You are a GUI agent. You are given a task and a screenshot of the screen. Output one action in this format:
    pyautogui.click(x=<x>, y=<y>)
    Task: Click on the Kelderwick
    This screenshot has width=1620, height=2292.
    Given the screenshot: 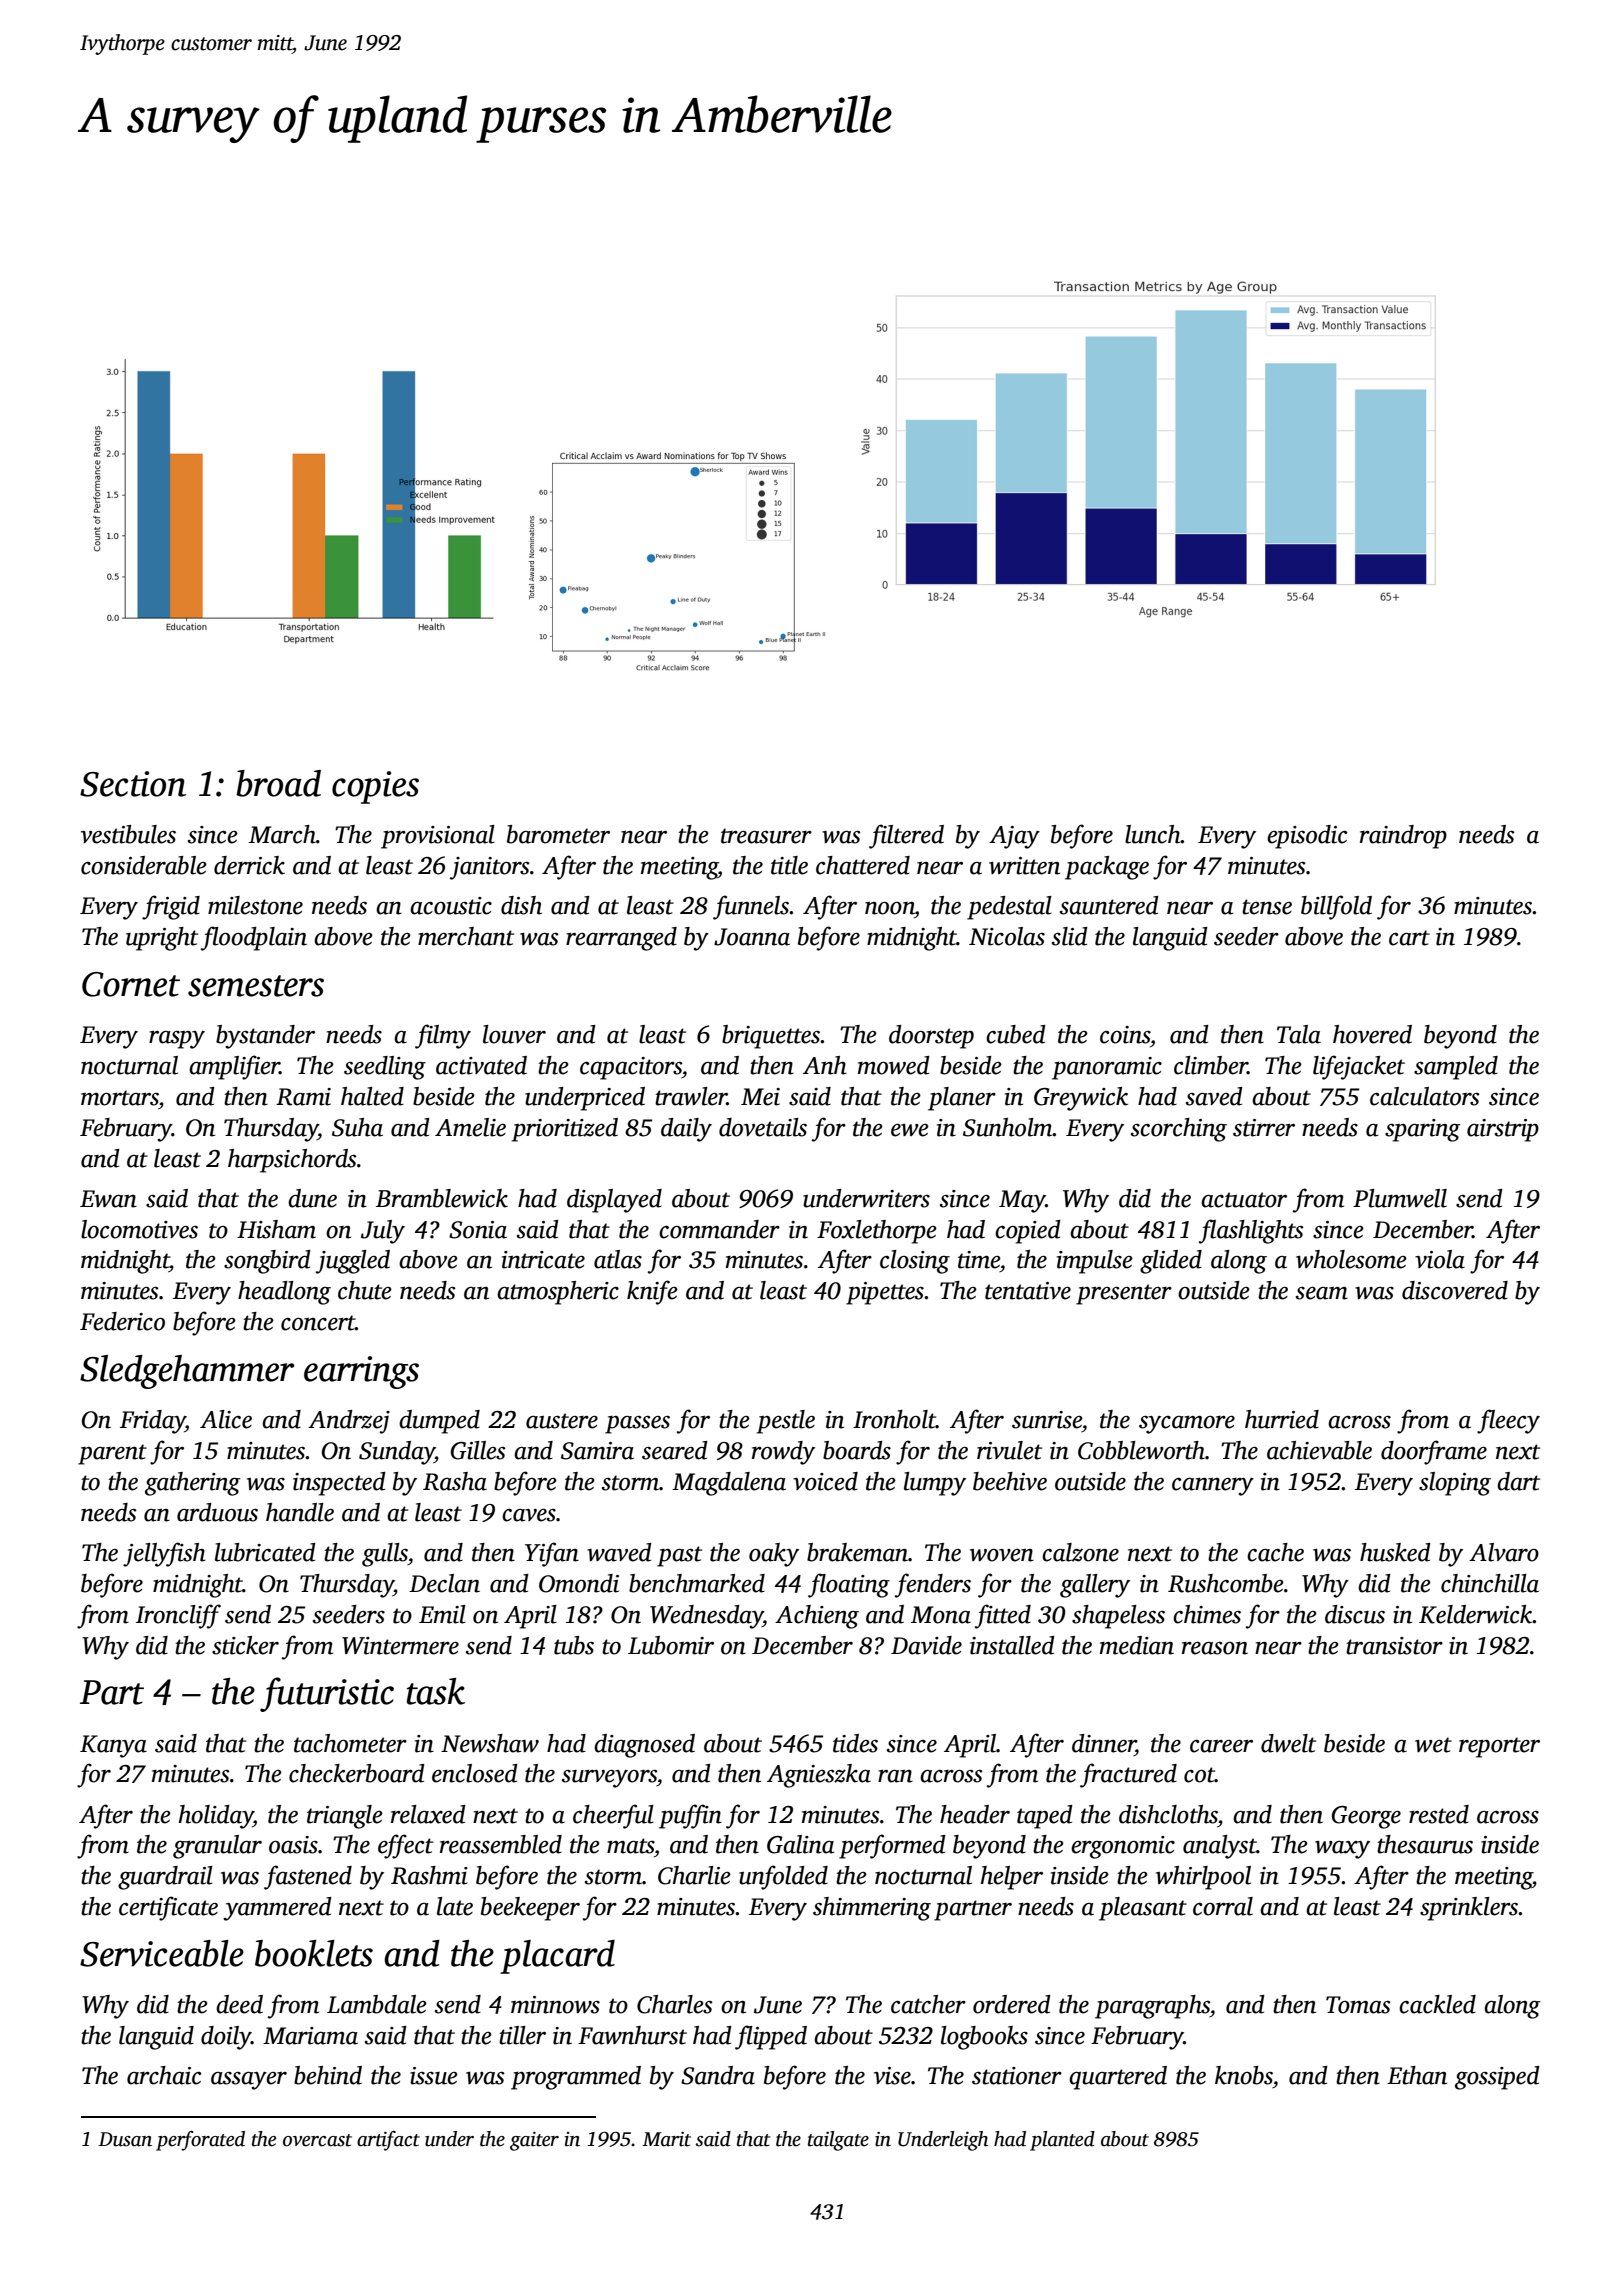 What is the action you would take?
    pyautogui.click(x=1476, y=1614)
